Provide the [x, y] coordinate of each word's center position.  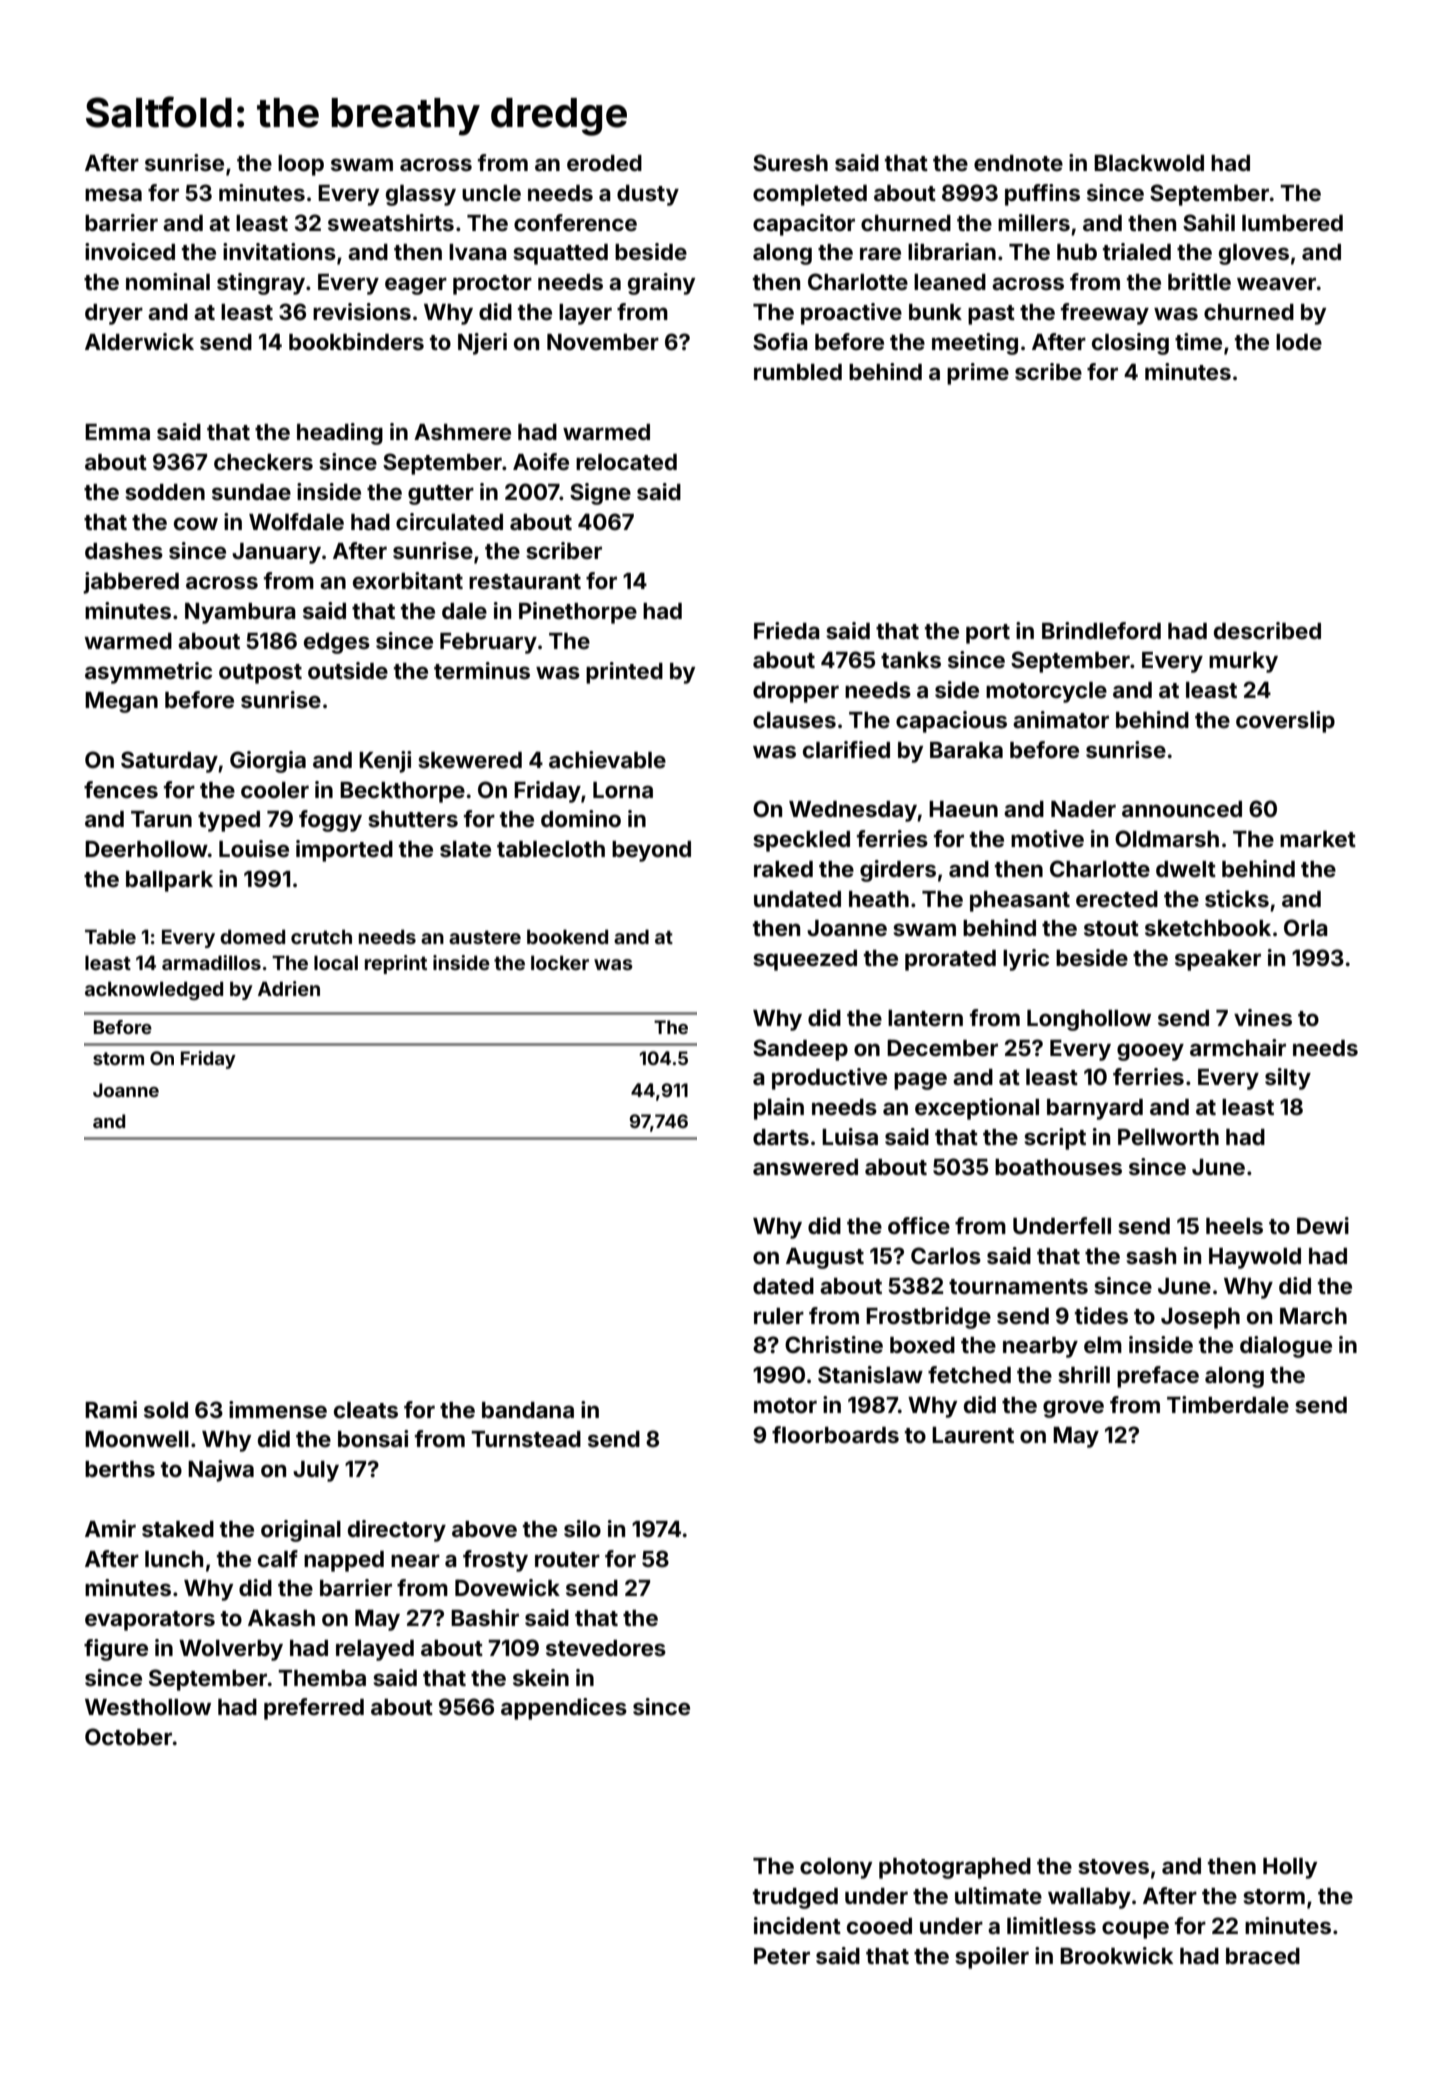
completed [810, 195]
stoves [1113, 1867]
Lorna [623, 790]
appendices [564, 1709]
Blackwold [1149, 163]
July [316, 1471]
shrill [1084, 1374]
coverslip [1285, 722]
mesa [113, 194]
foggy [330, 821]
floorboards [835, 1434]
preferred [314, 1709]
